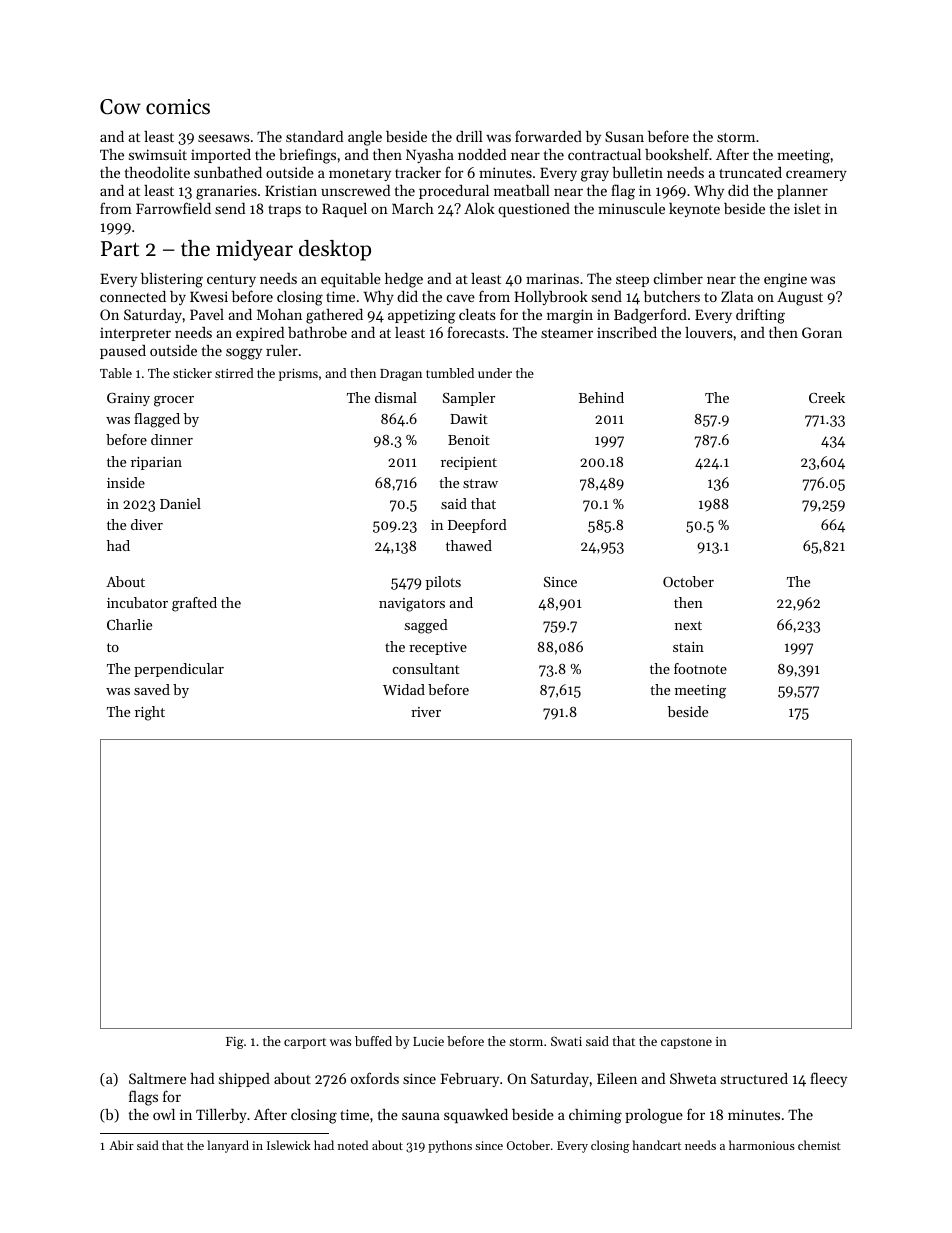 This screenshot has height=1233, width=952. What do you see at coordinates (438, 648) in the screenshot?
I see `receptive` at bounding box center [438, 648].
